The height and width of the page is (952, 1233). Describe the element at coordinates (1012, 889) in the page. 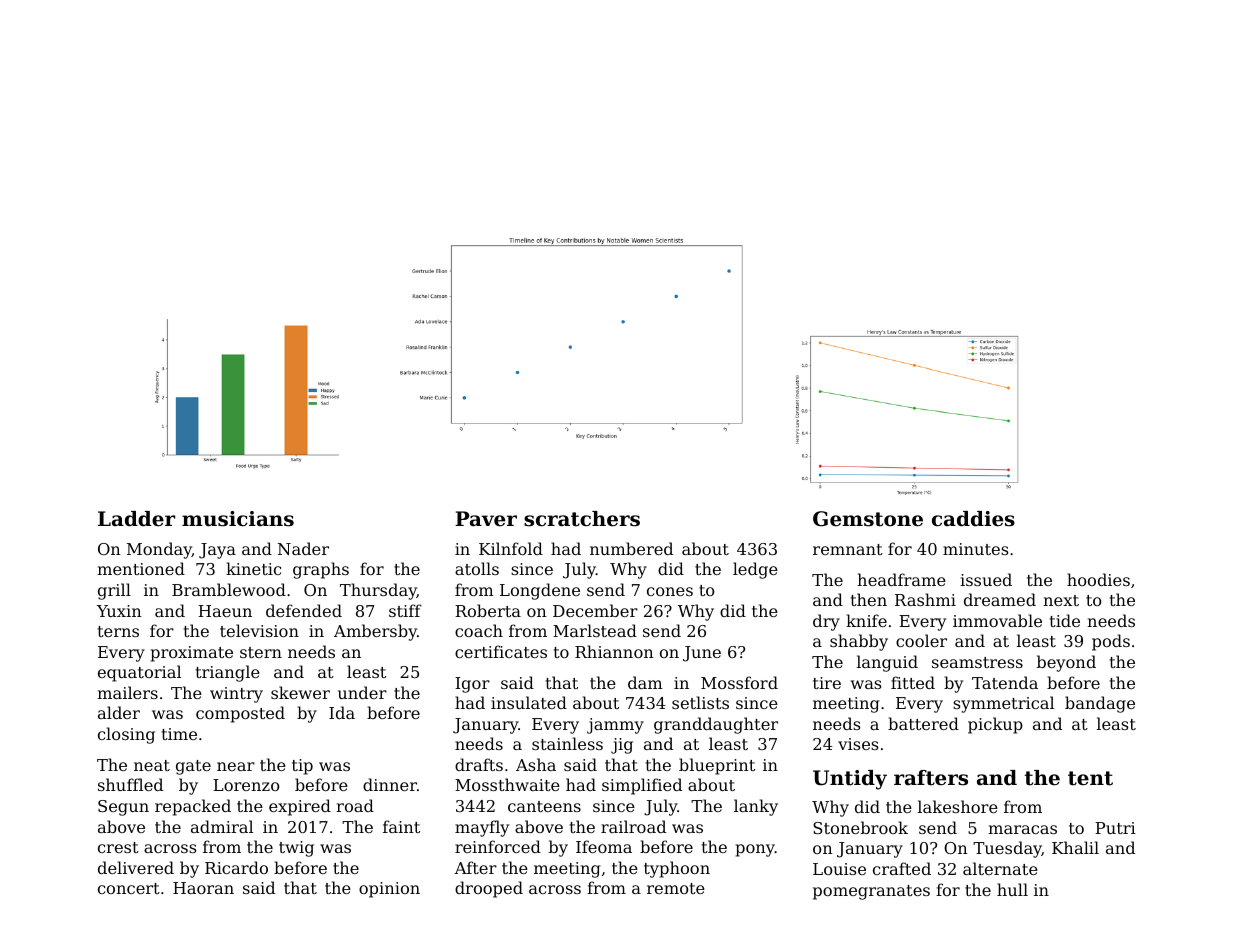

I see `hull` at that location.
